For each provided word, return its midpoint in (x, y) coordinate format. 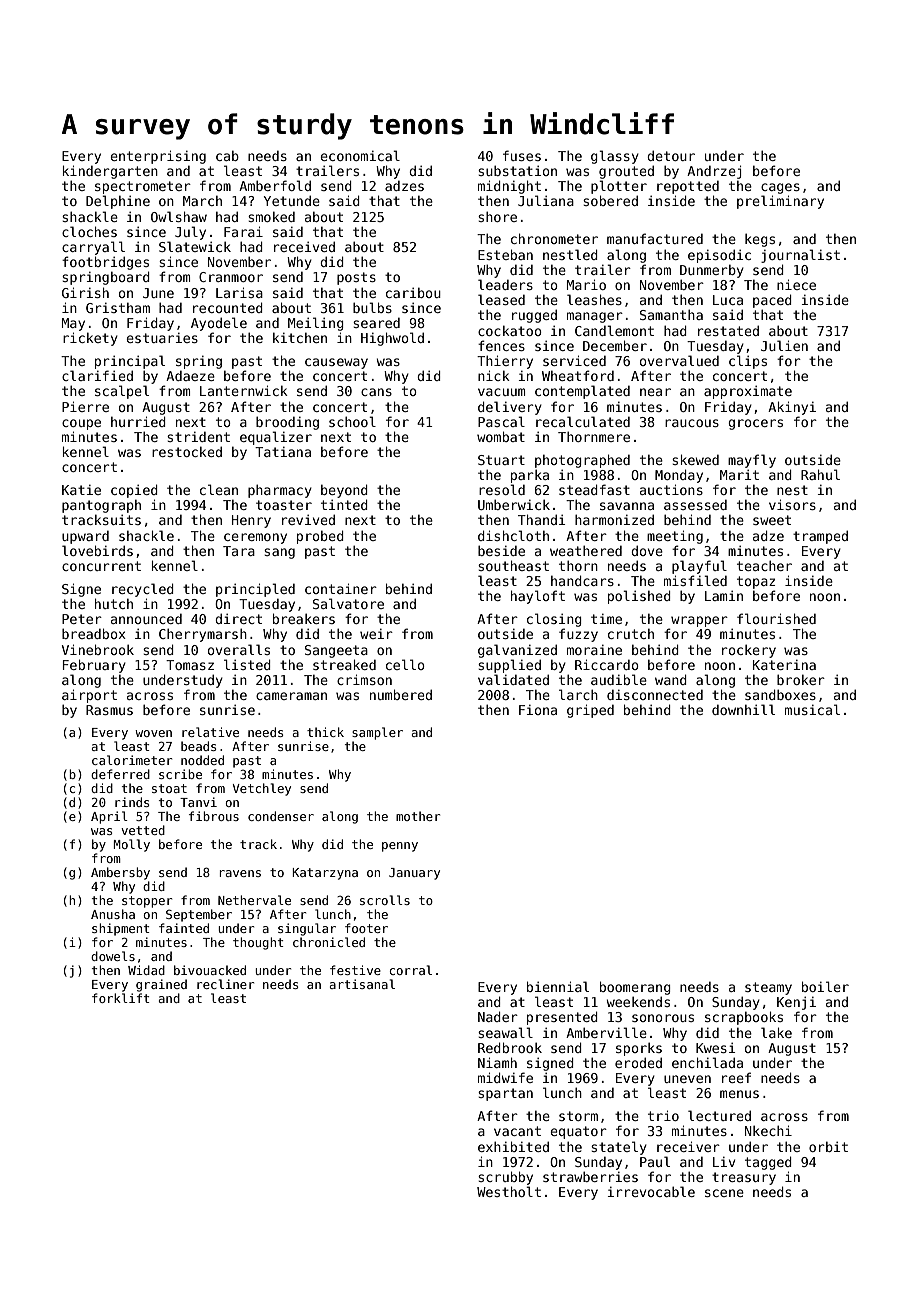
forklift (121, 998)
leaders (505, 284)
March (202, 201)
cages (780, 188)
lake (776, 1032)
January (414, 874)
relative (210, 732)
